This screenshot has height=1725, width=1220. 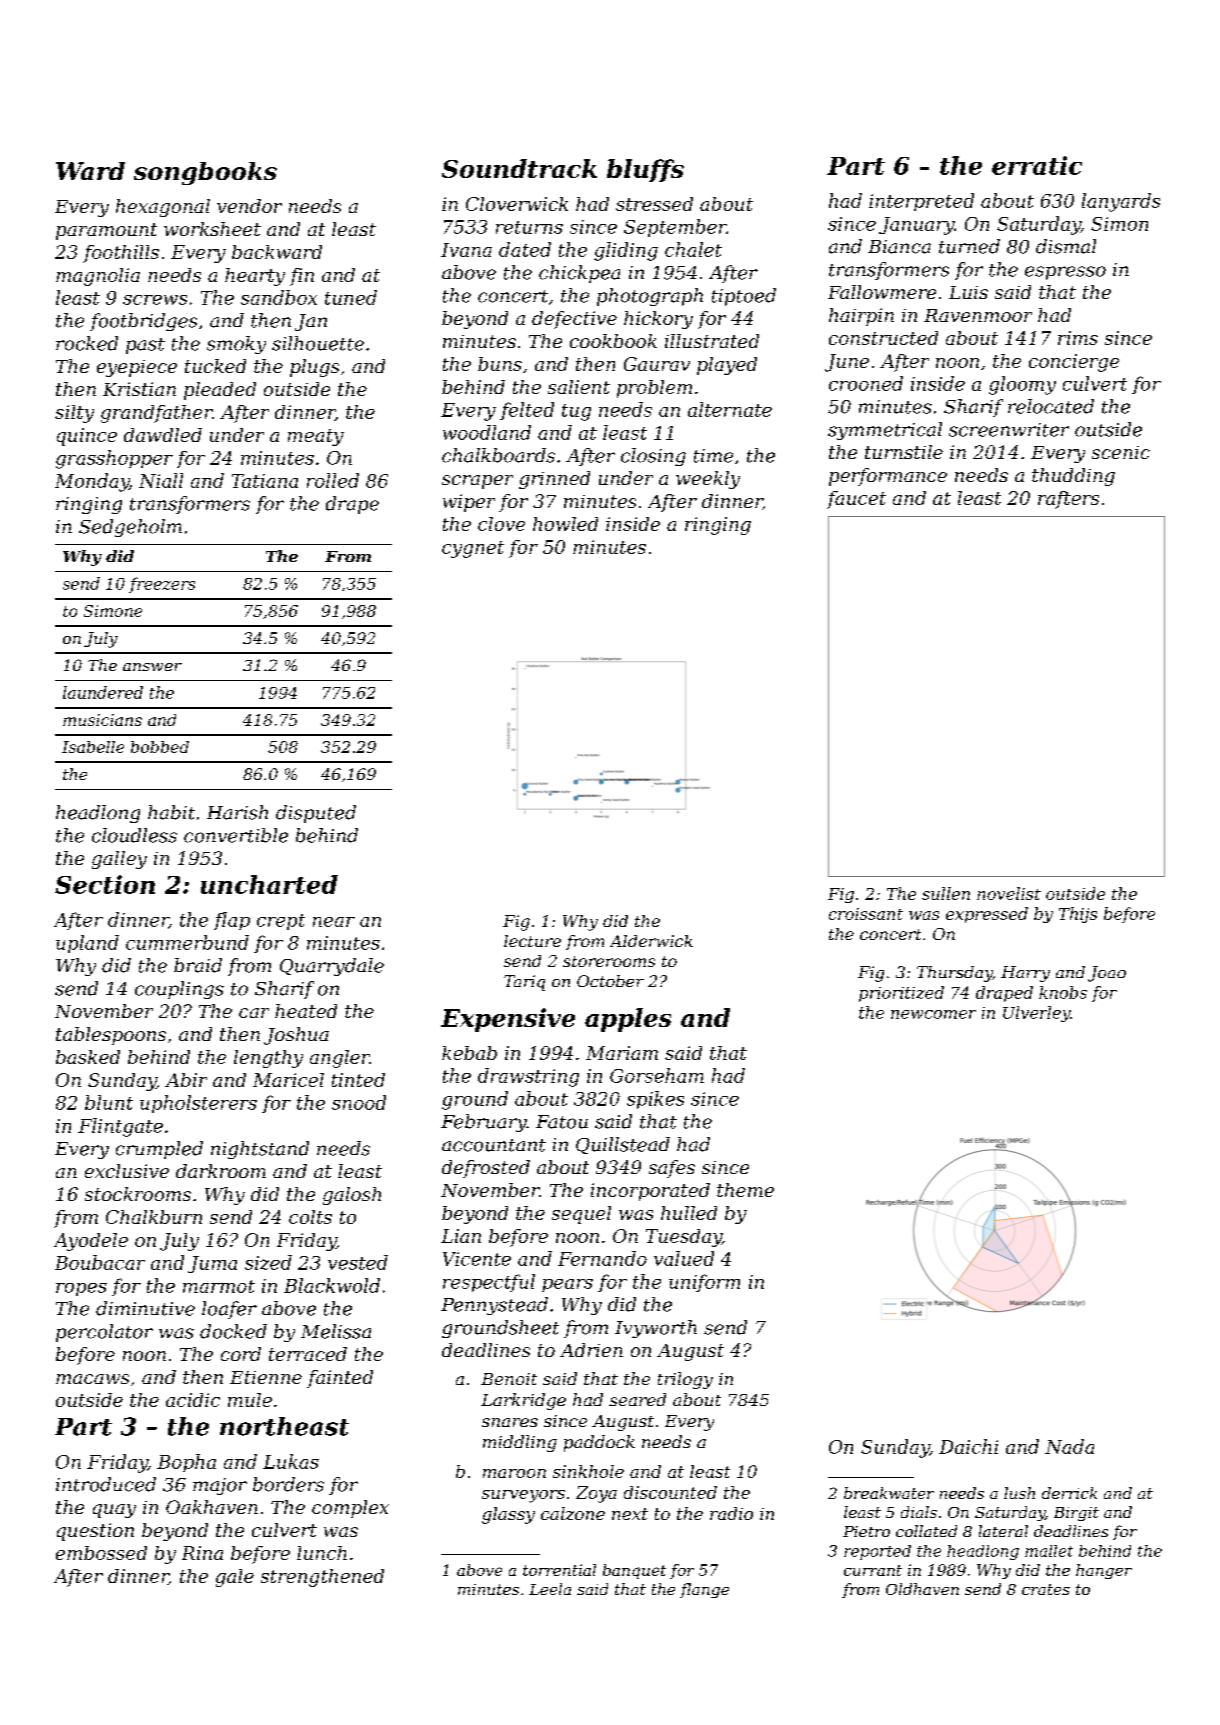 I want to click on musicians, so click(x=102, y=720).
